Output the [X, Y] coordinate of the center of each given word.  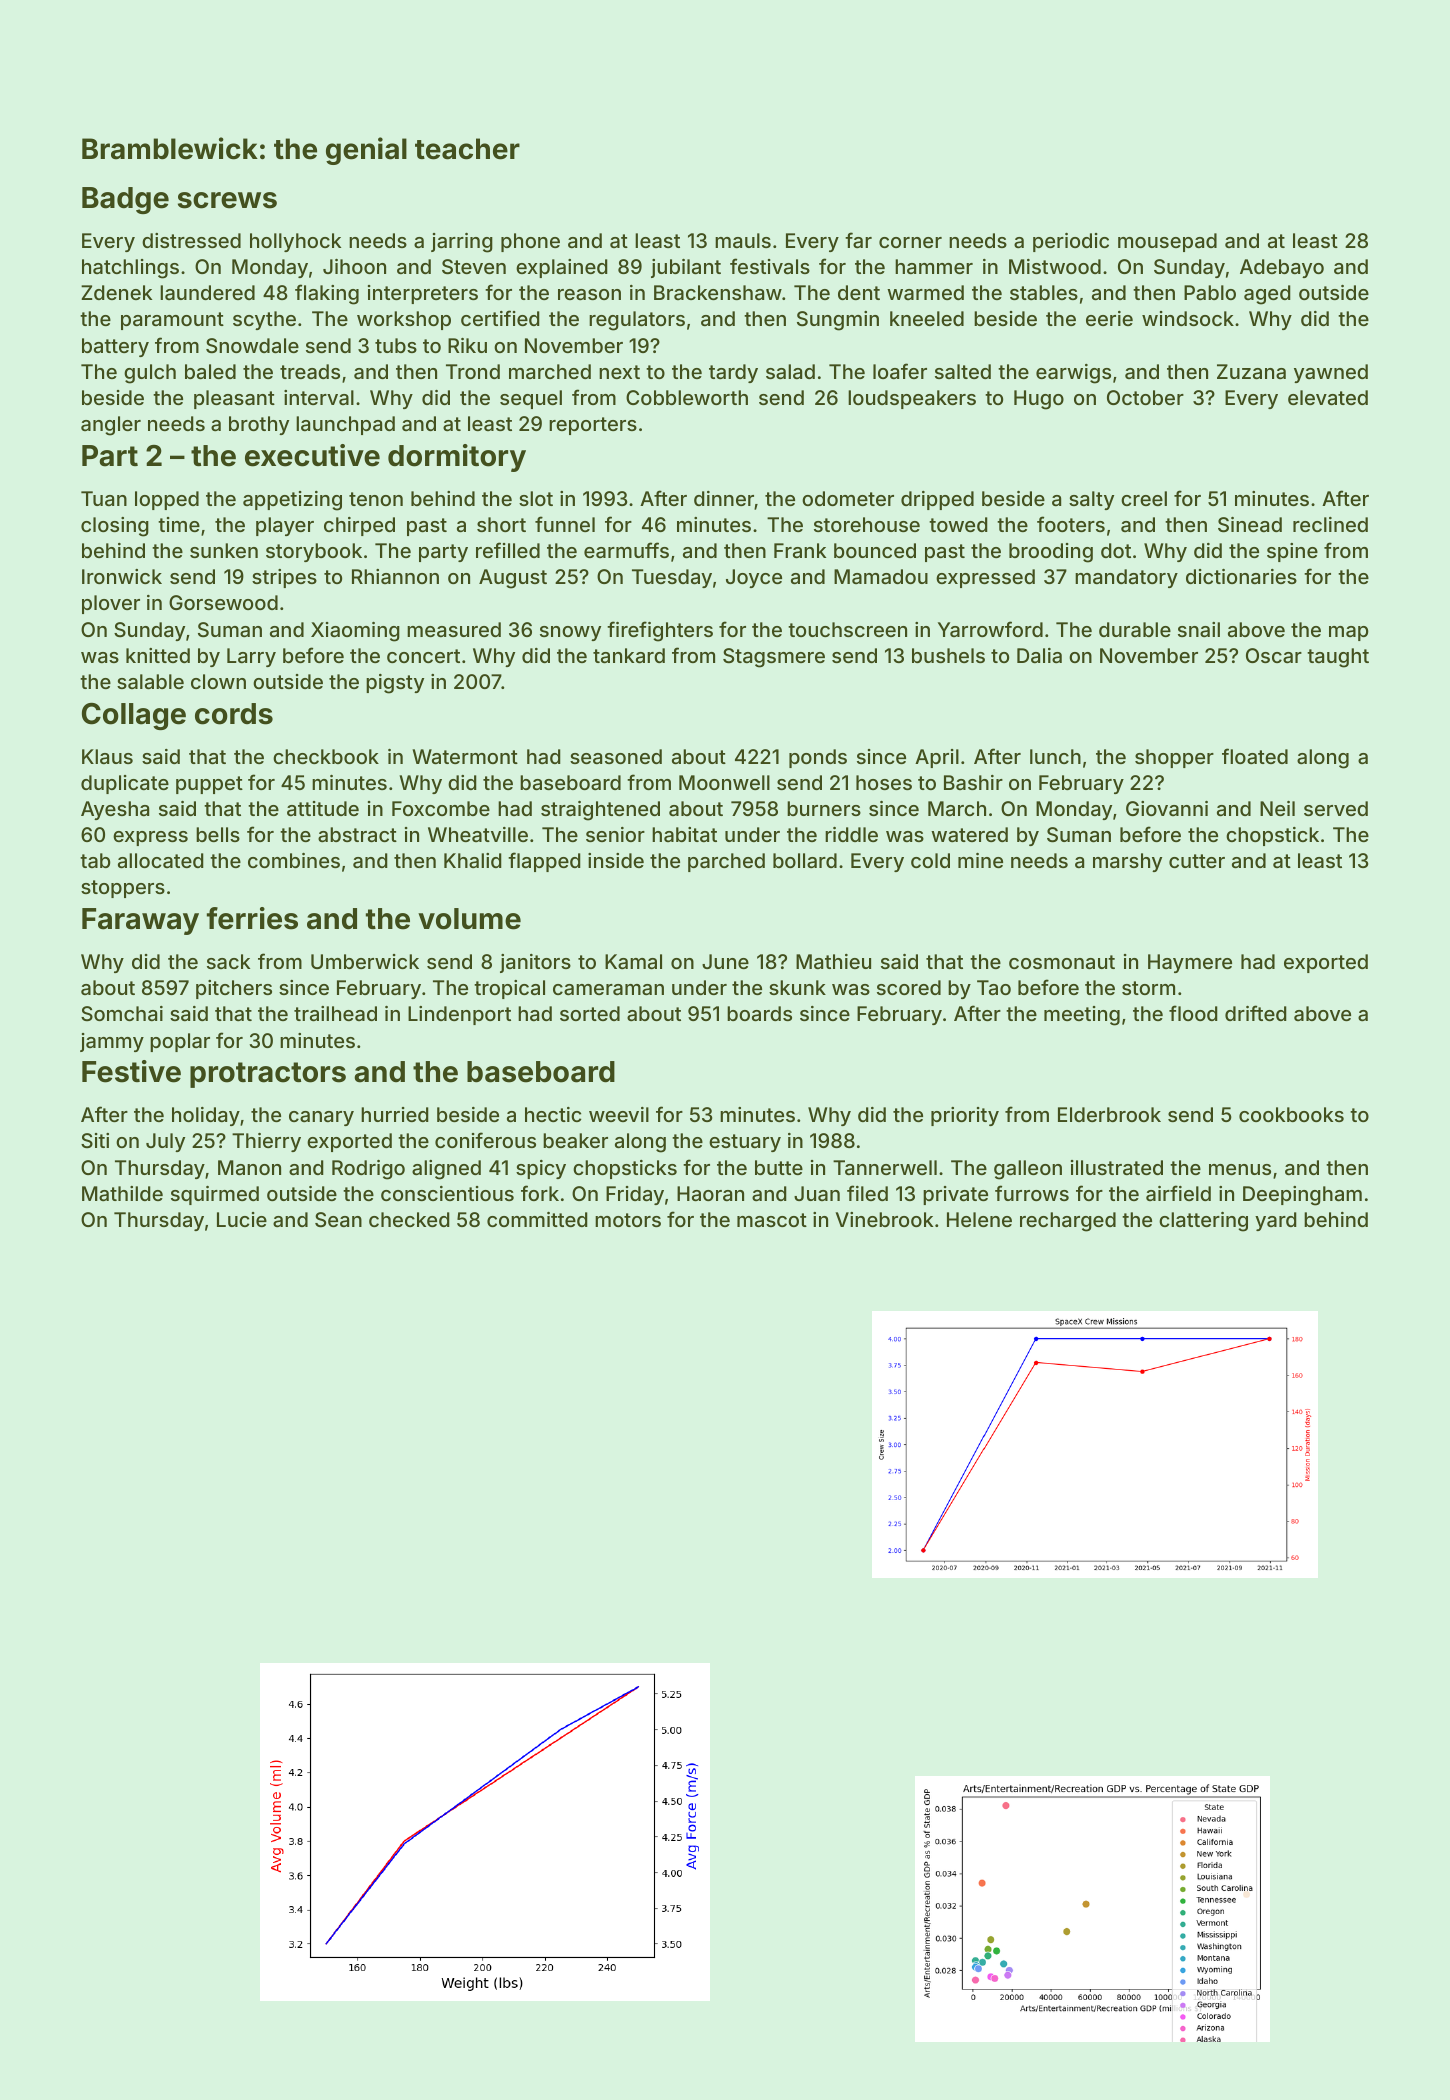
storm [1148, 988]
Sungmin [838, 321]
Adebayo [1282, 268]
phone [530, 242]
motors [628, 1220]
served [1336, 808]
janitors [535, 963]
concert [423, 656]
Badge [125, 200]
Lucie [242, 1219]
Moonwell [724, 782]
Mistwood [1055, 266]
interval [319, 397]
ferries [252, 918]
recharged [1068, 1222]
